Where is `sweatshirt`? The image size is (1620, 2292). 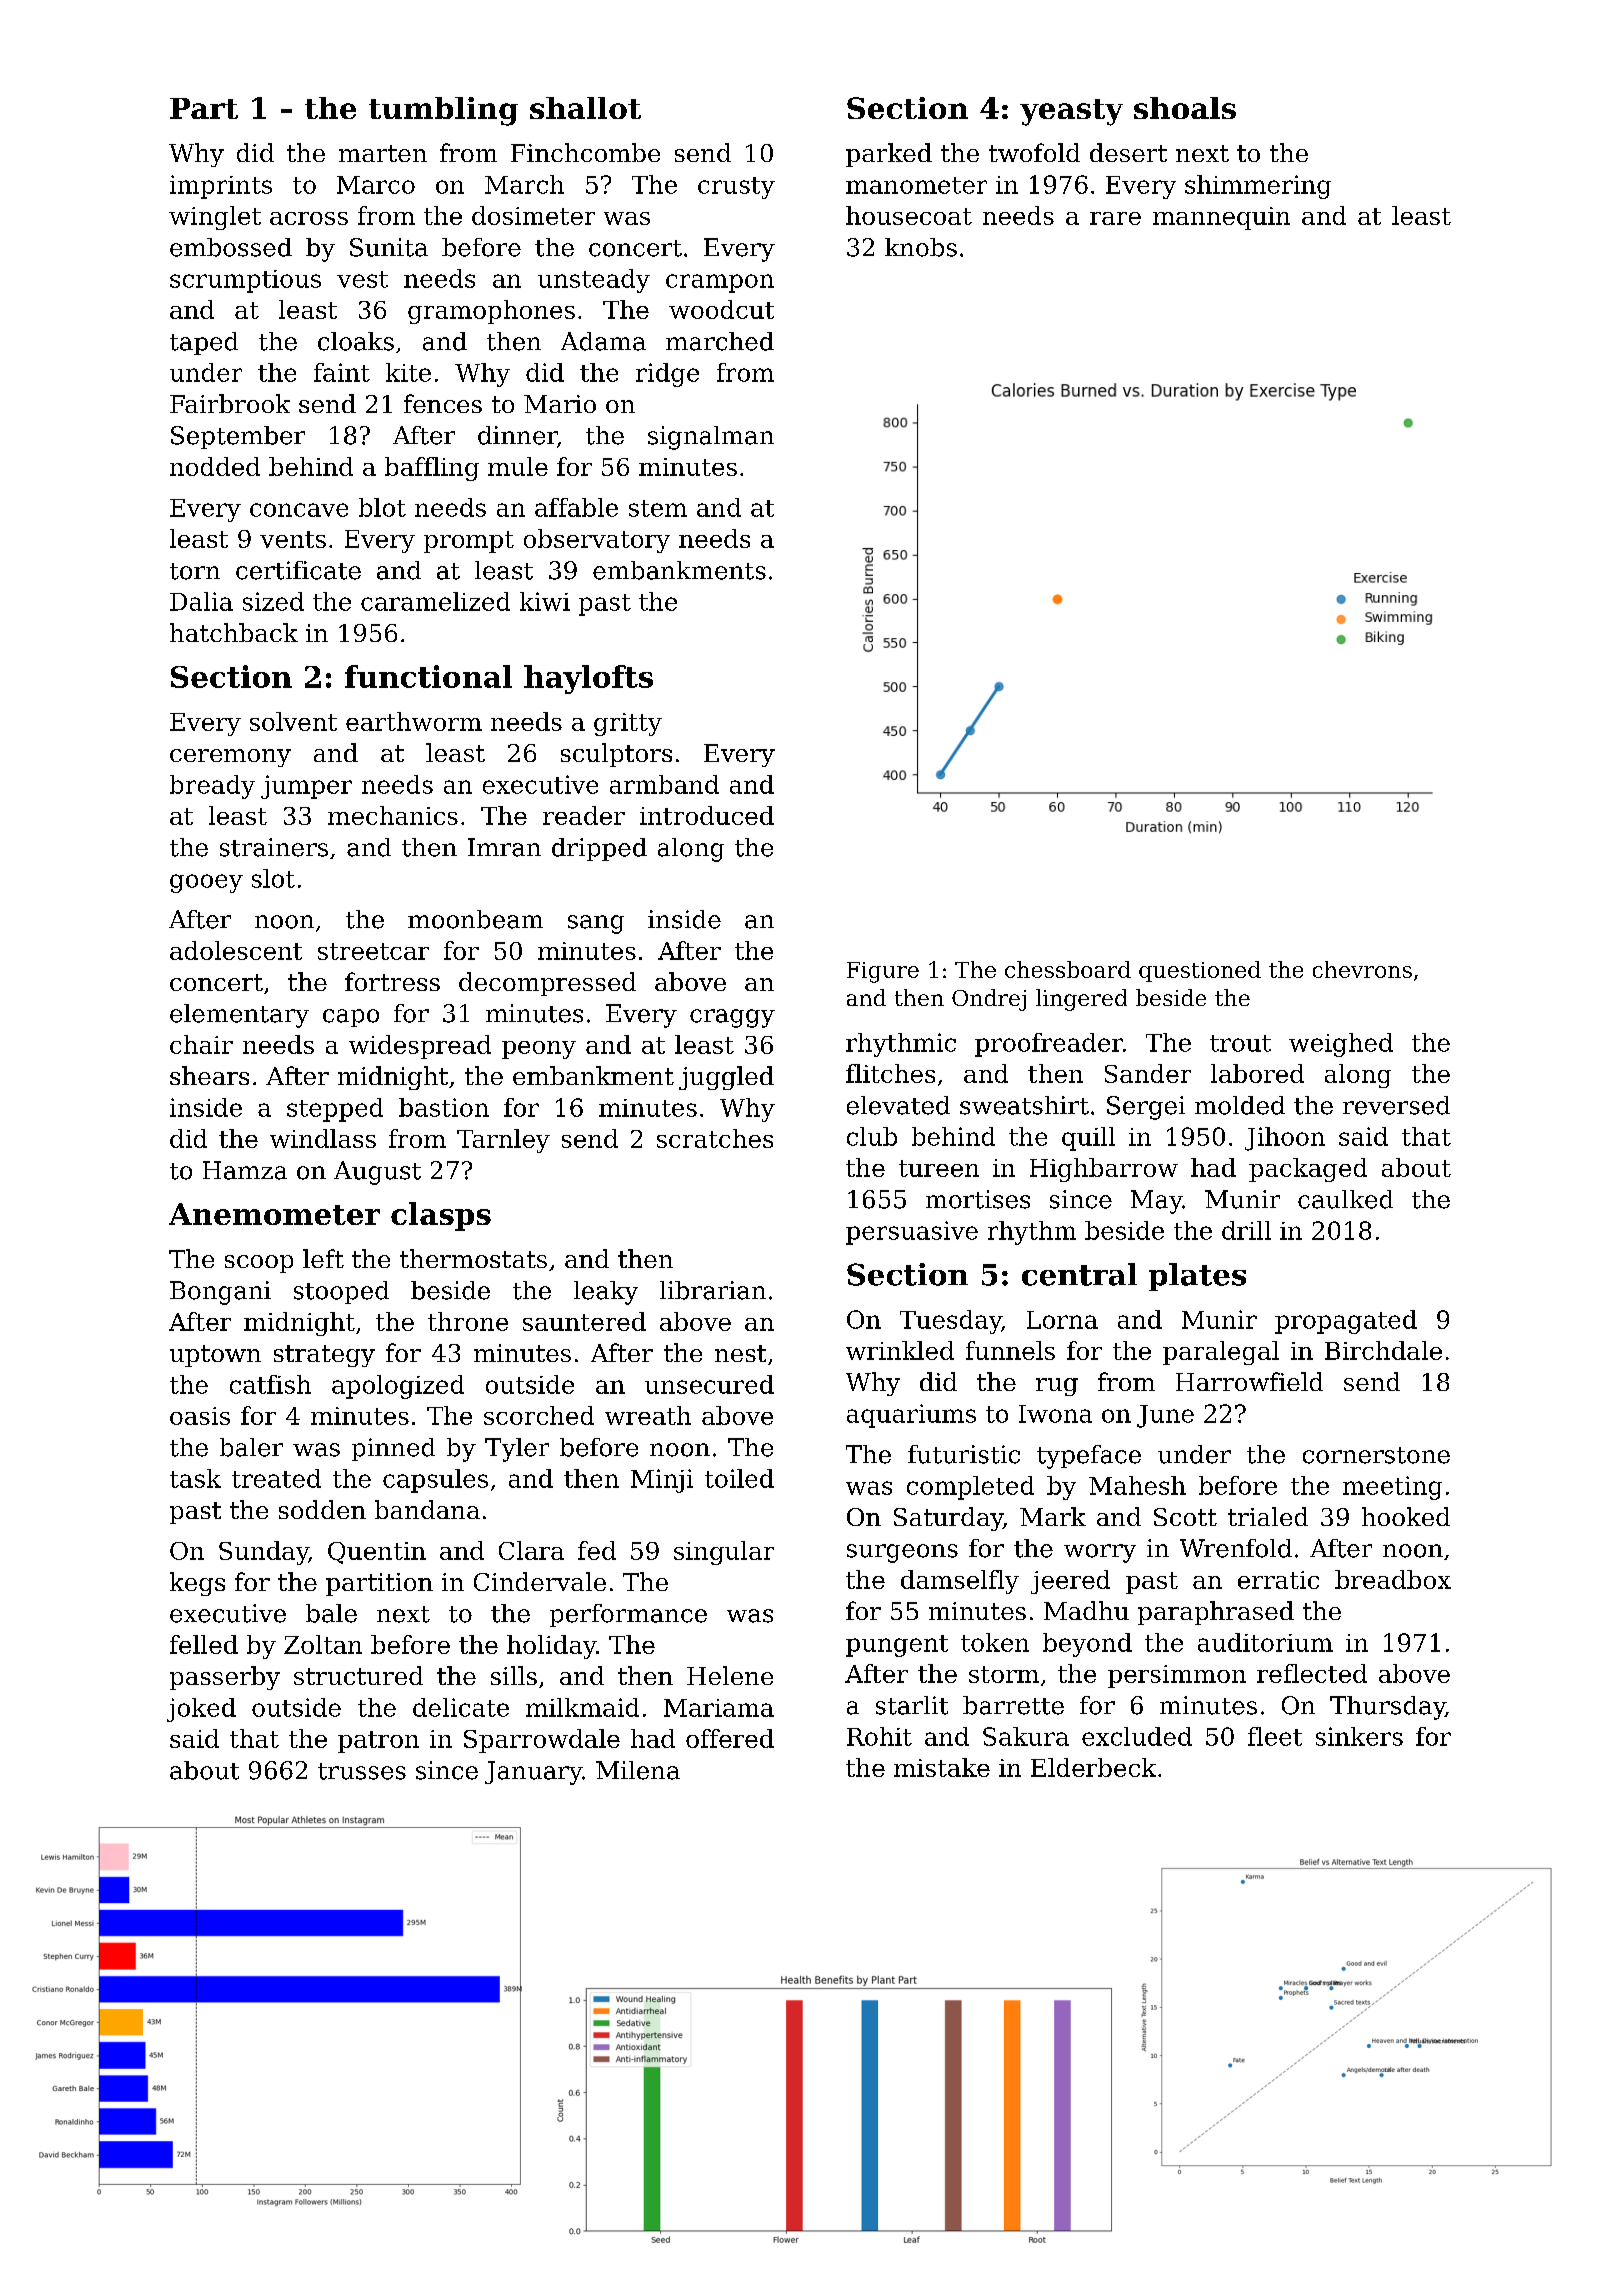 sweatshirt is located at coordinates (1024, 1105).
